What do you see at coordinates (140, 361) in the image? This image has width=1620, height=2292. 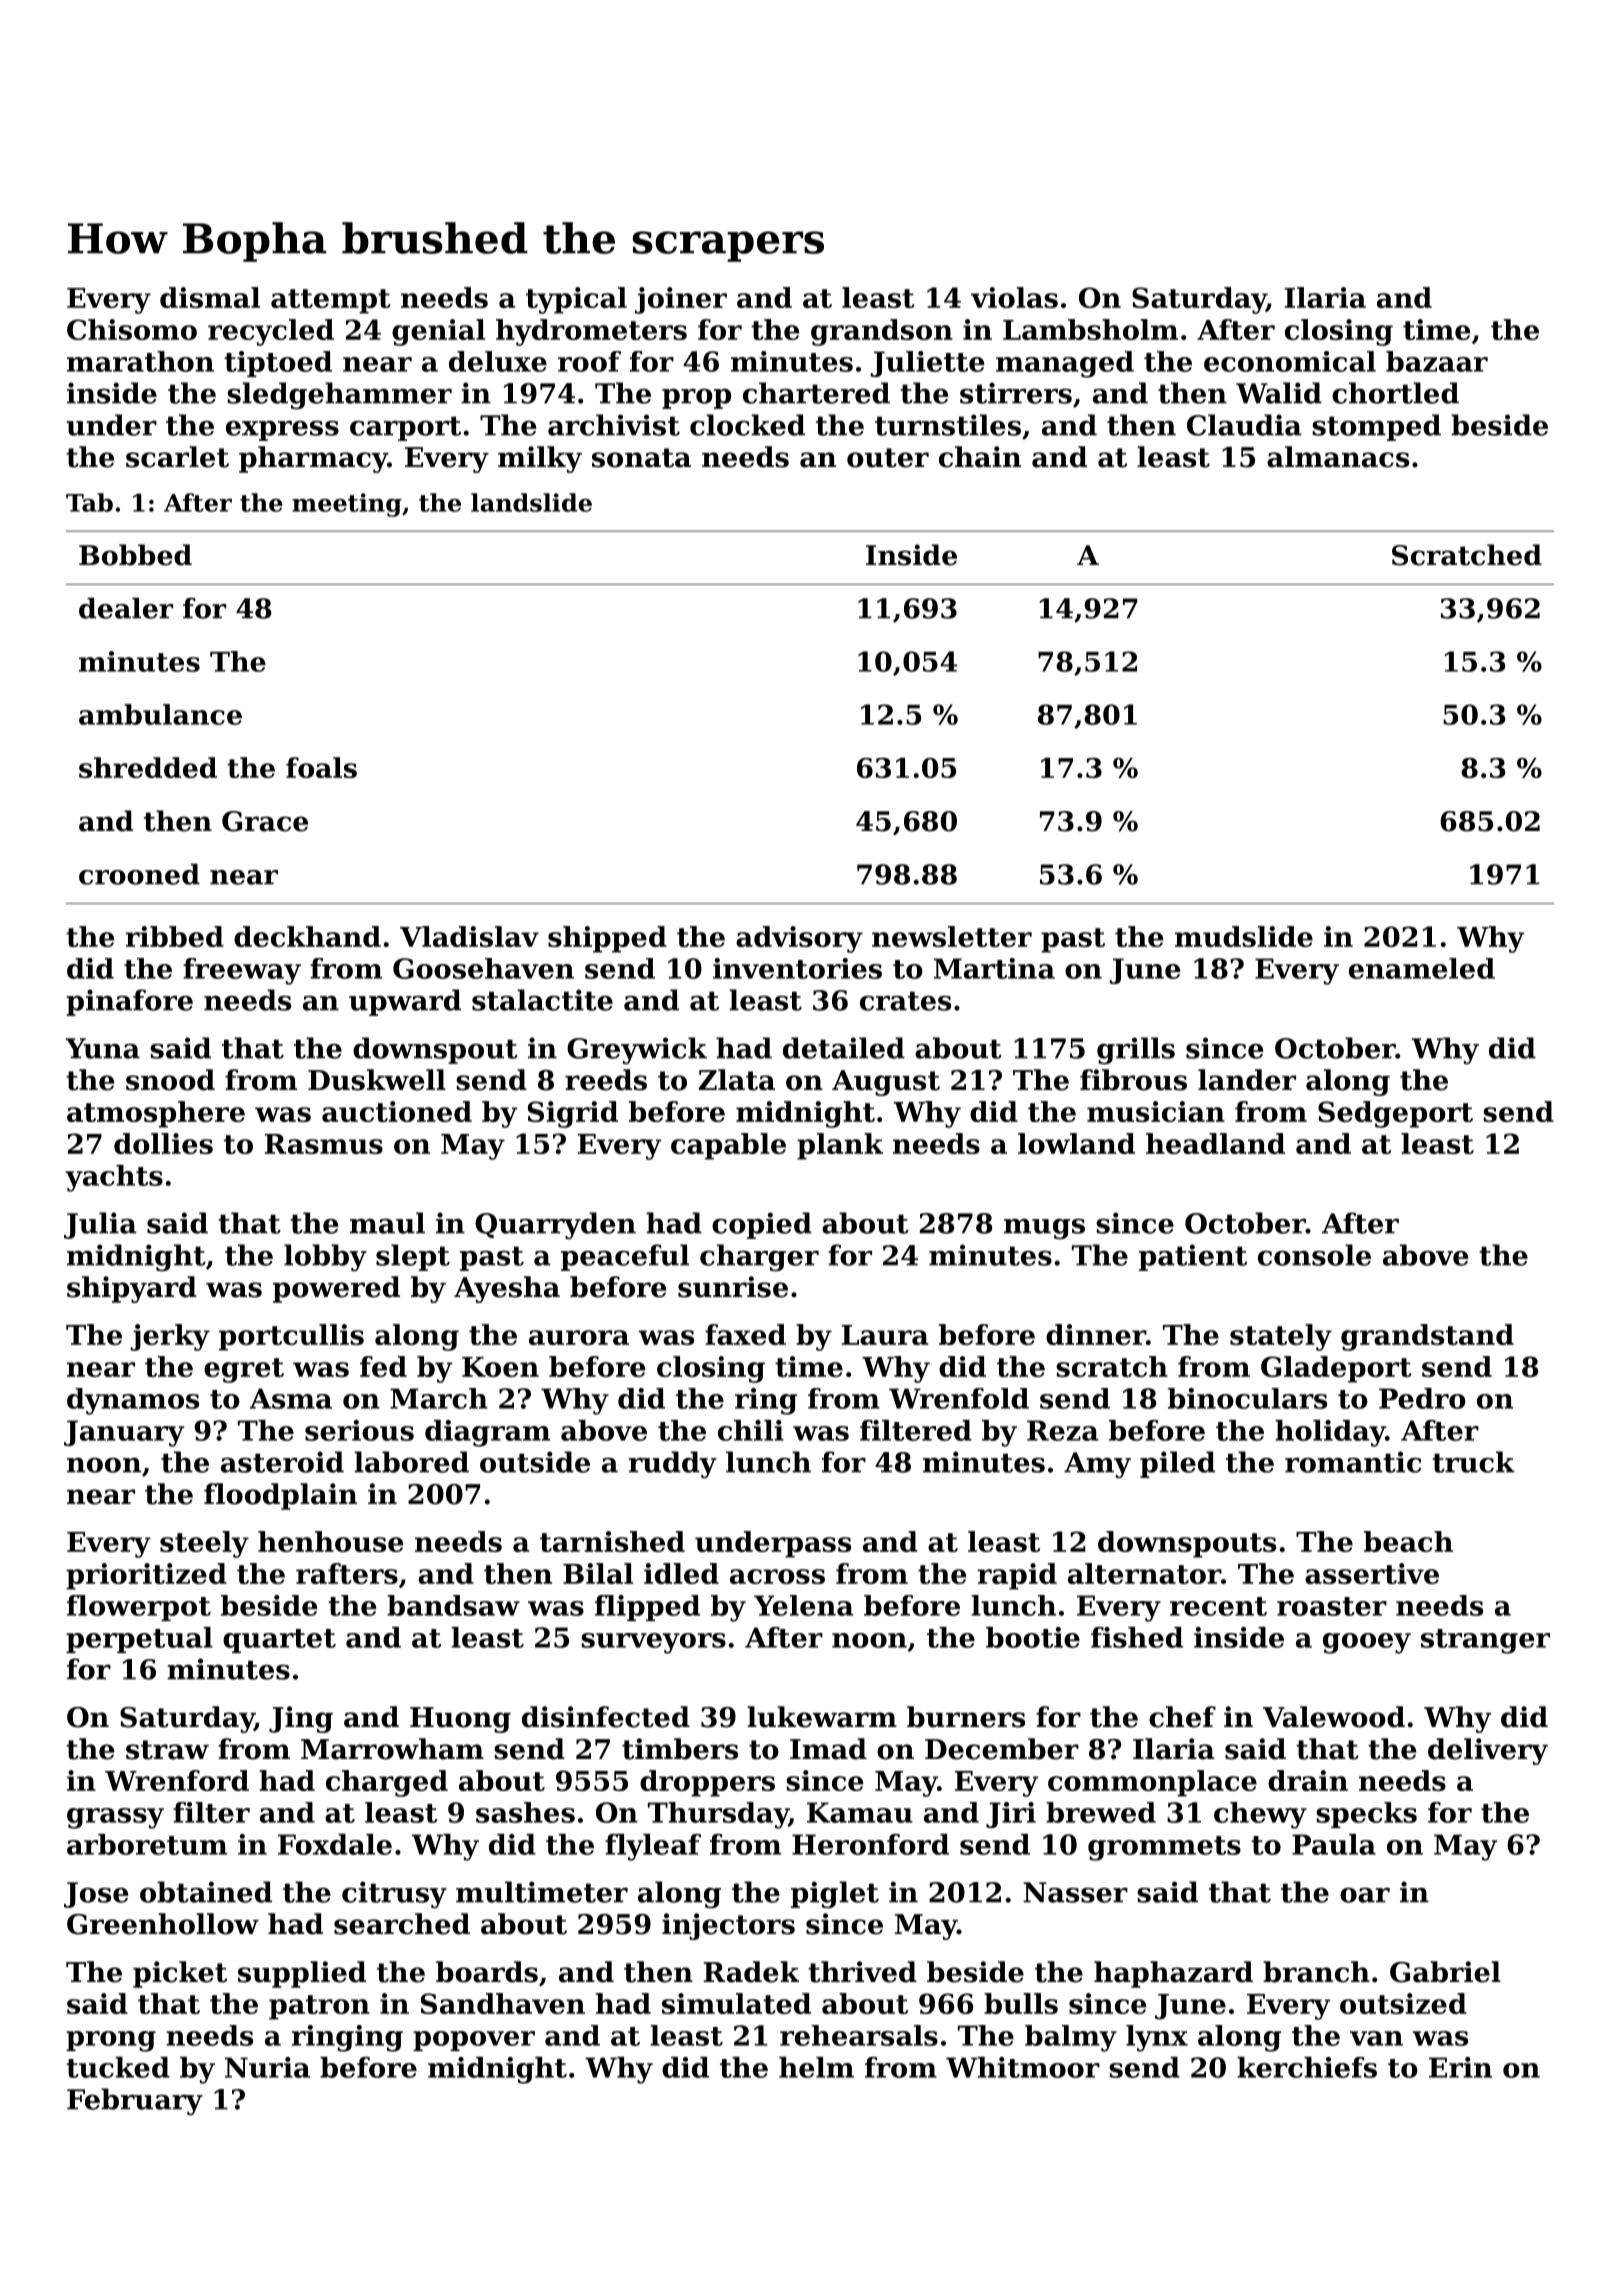 I see `marathon` at bounding box center [140, 361].
